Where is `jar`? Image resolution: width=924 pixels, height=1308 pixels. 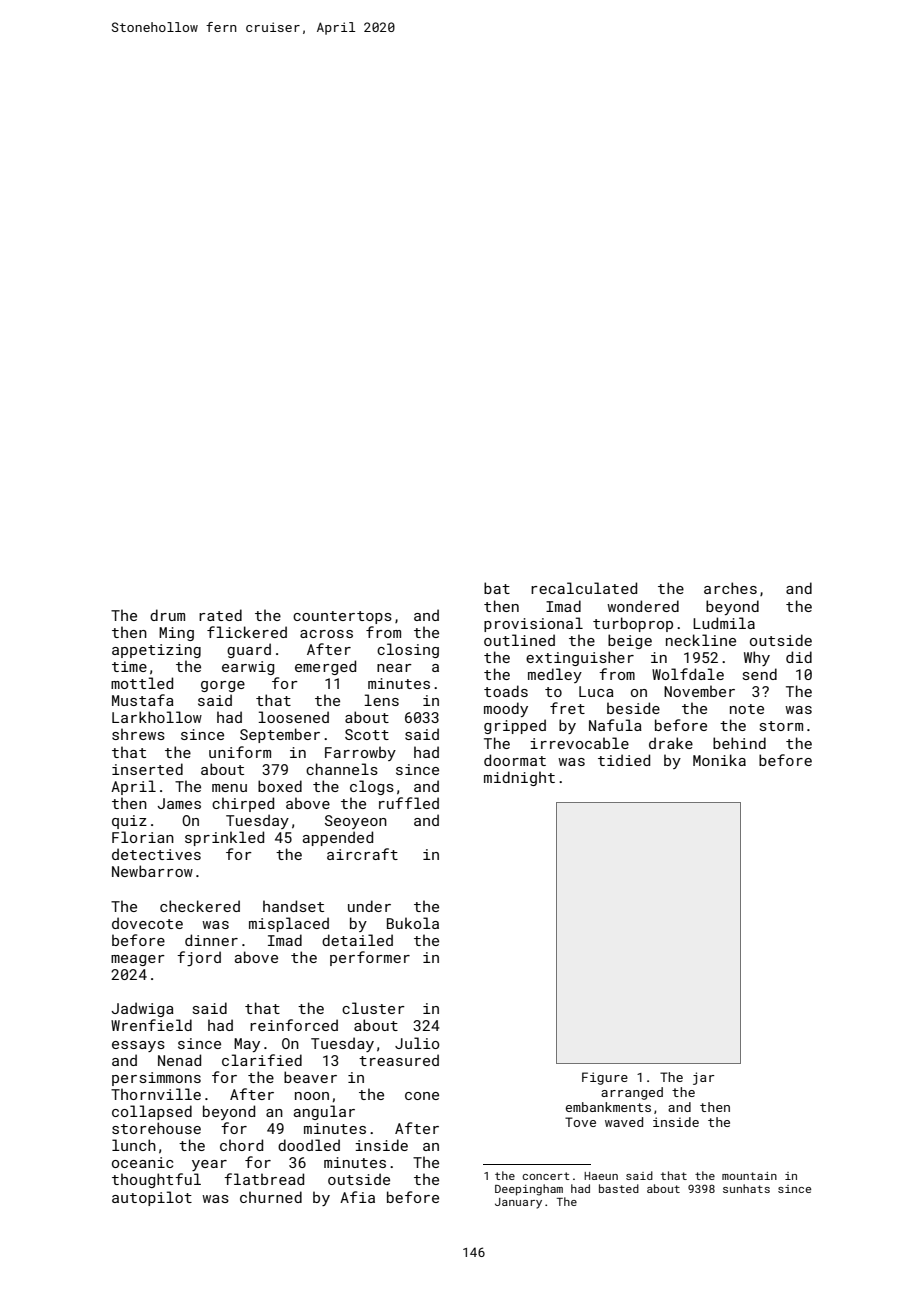 jar is located at coordinates (704, 1078).
